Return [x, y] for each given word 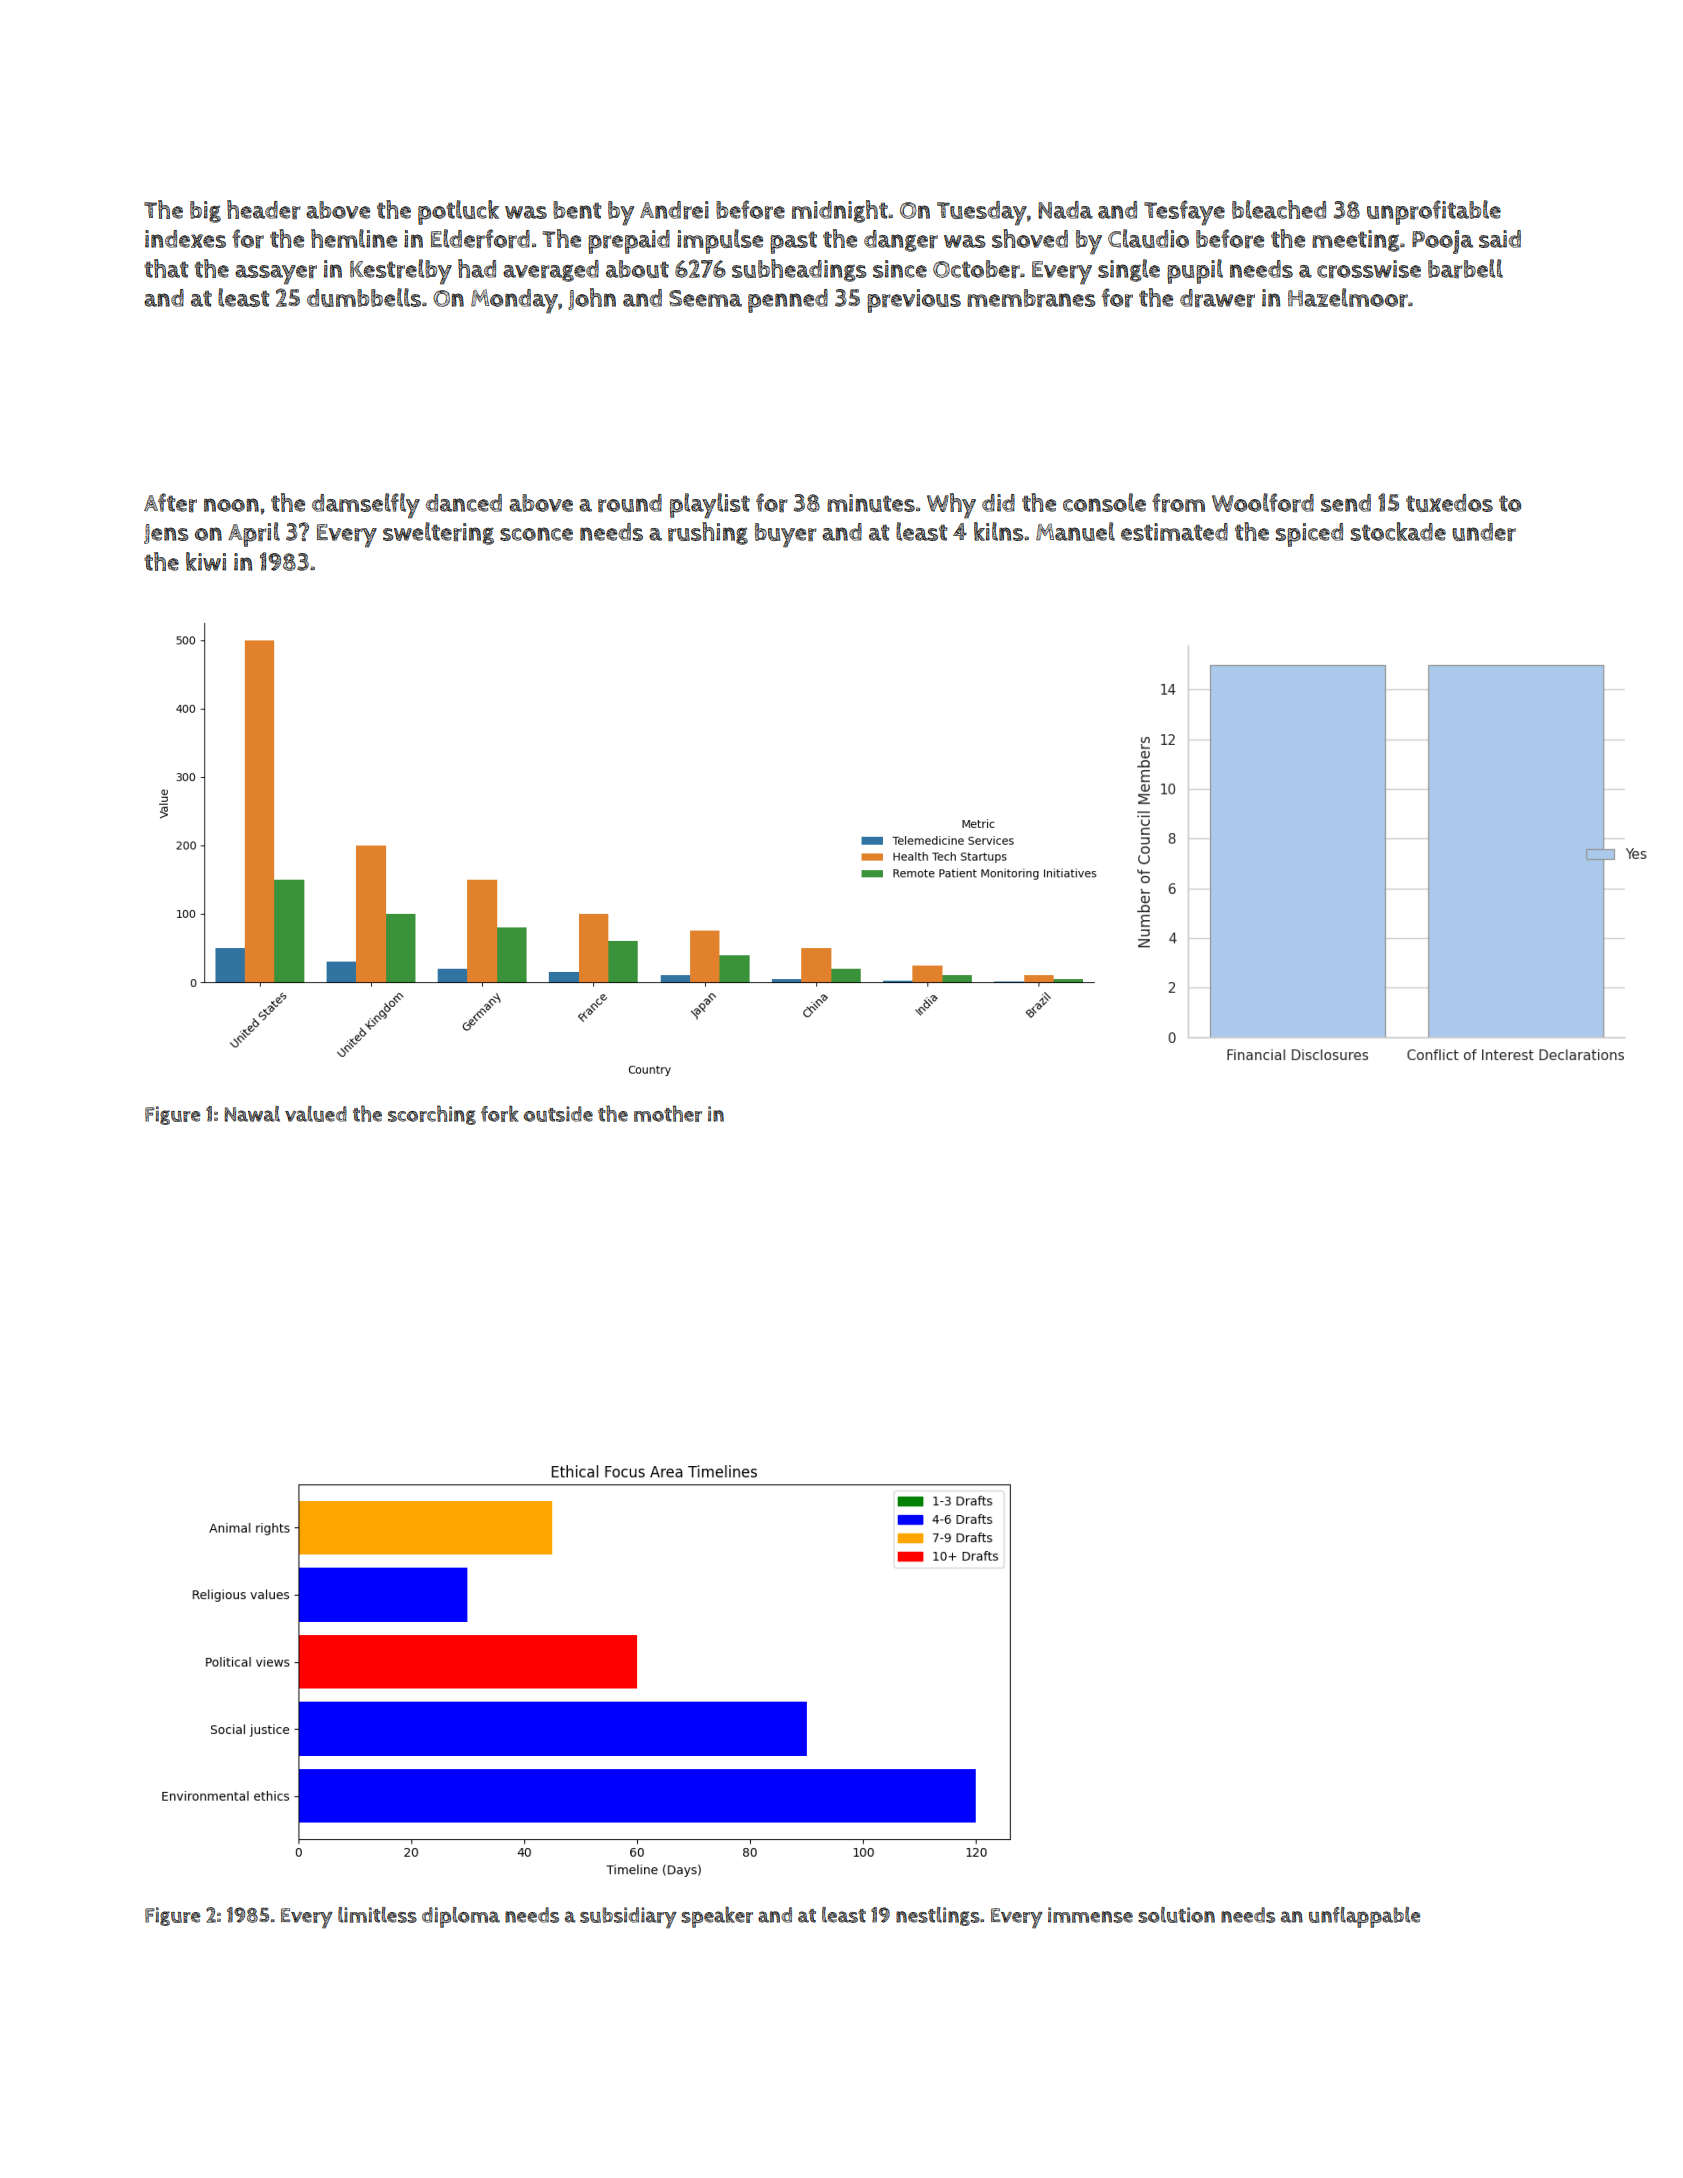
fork [500, 1113]
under [1484, 532]
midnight [840, 211]
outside [558, 1114]
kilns [999, 531]
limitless [377, 1915]
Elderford [480, 239]
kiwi [206, 561]
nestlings [938, 1916]
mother [668, 1113]
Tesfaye [1184, 213]
